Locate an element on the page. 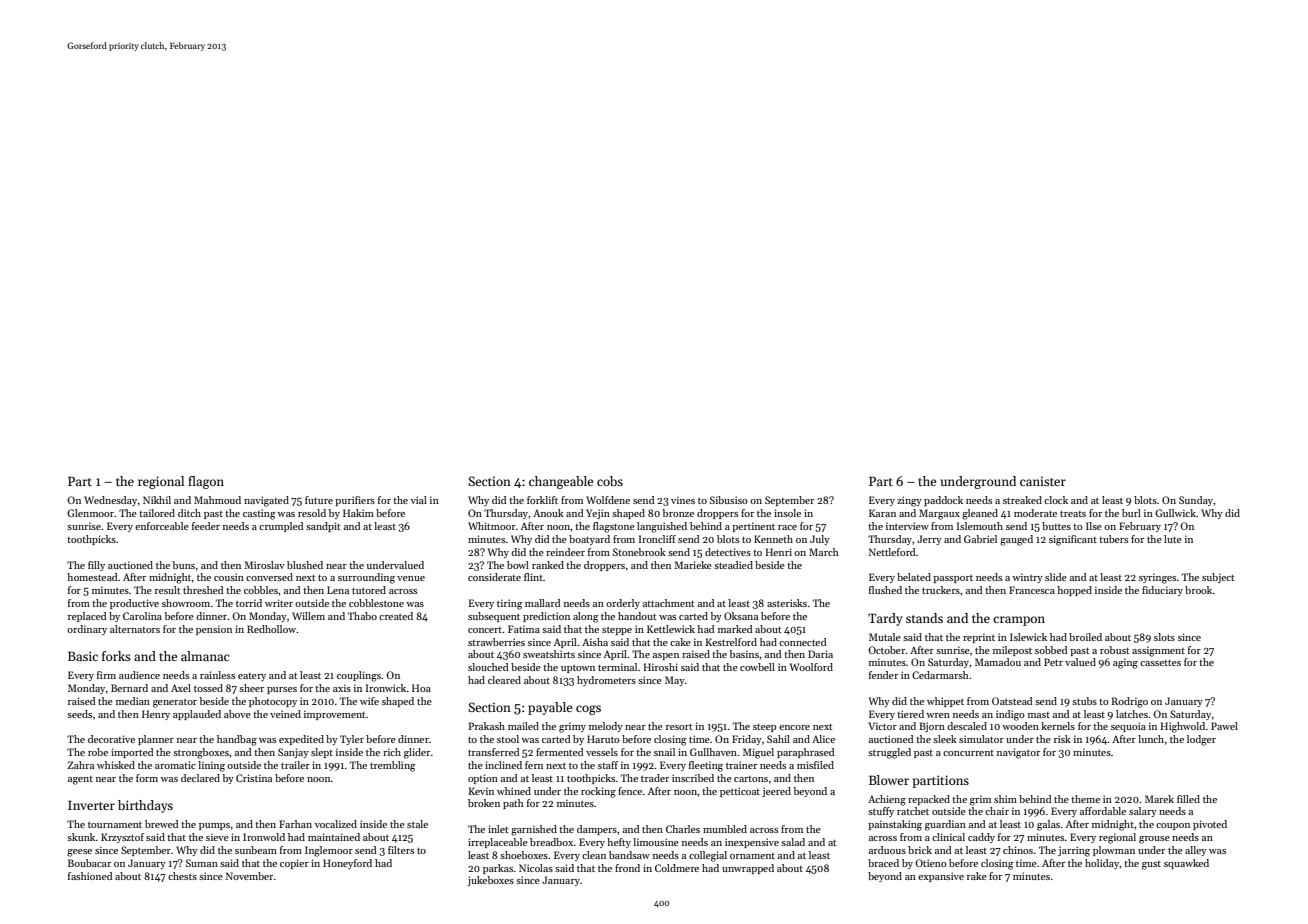  canister is located at coordinates (1043, 481).
